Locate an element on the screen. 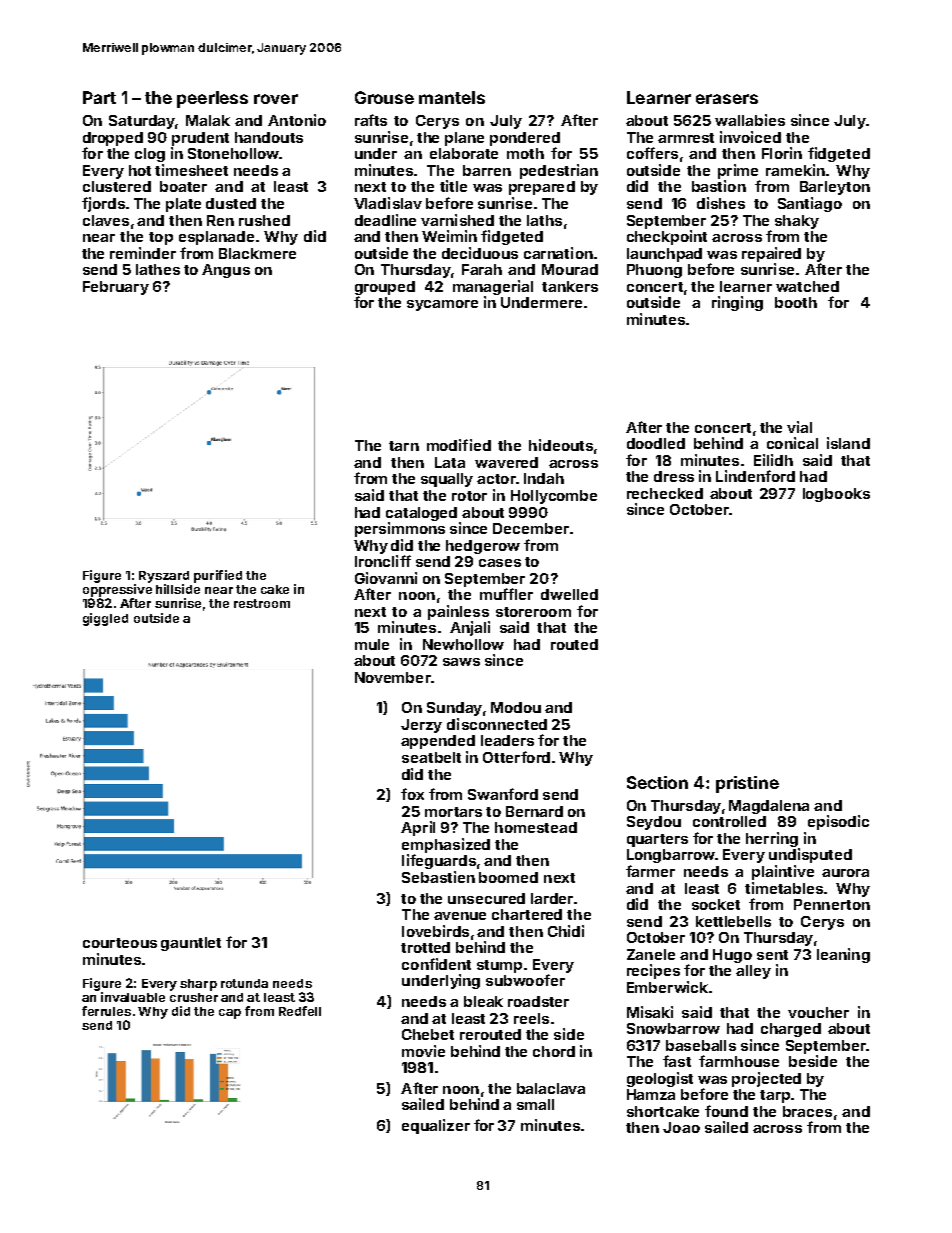 The height and width of the screenshot is (1233, 952). rafts is located at coordinates (371, 120).
